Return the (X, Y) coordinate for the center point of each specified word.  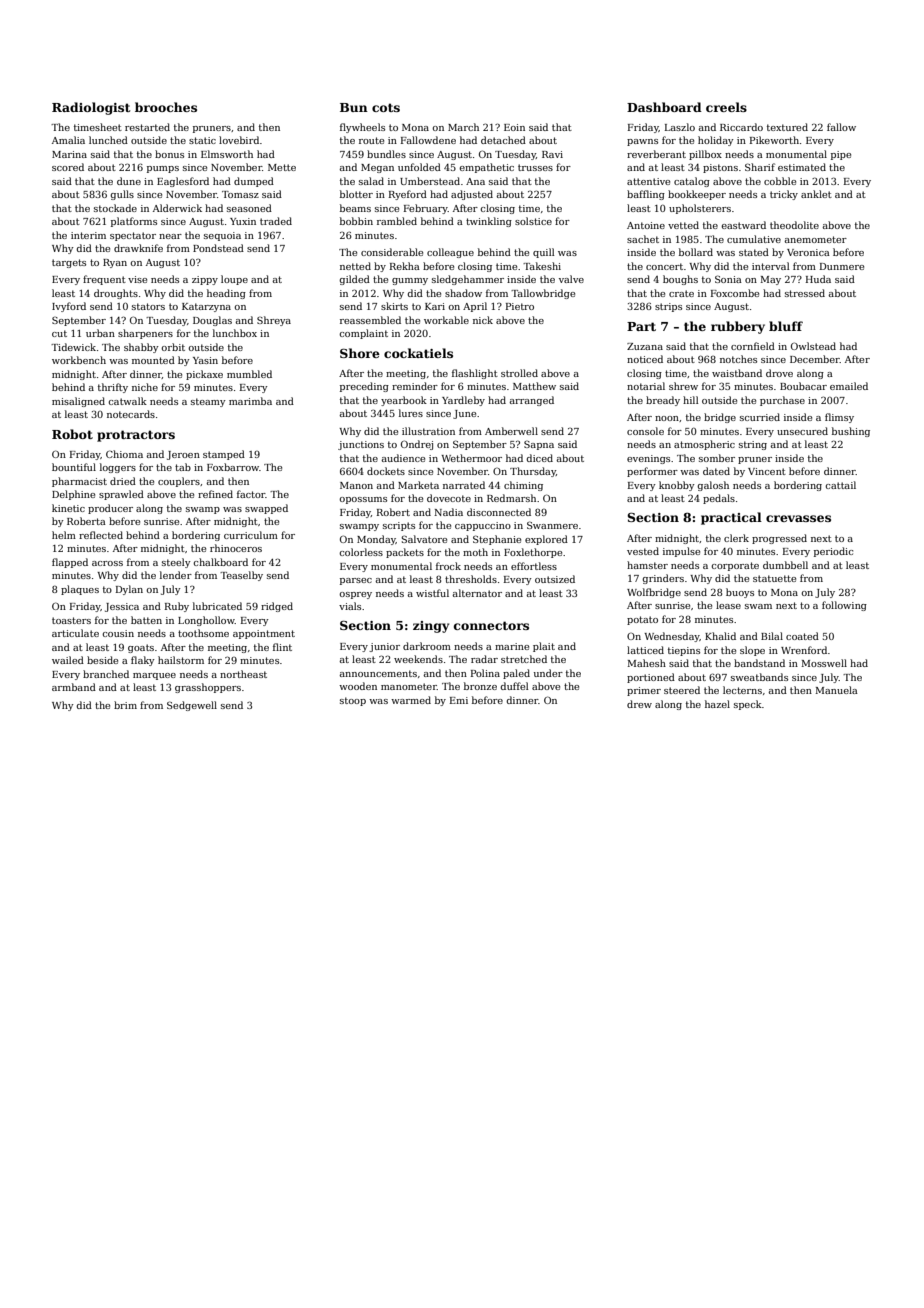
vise (137, 279)
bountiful (74, 467)
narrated (464, 485)
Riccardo (741, 127)
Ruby (177, 607)
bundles (386, 154)
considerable (392, 252)
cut (59, 333)
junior (384, 647)
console (645, 431)
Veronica (808, 252)
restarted (147, 127)
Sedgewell (192, 706)
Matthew (534, 386)
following (844, 606)
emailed (849, 386)
